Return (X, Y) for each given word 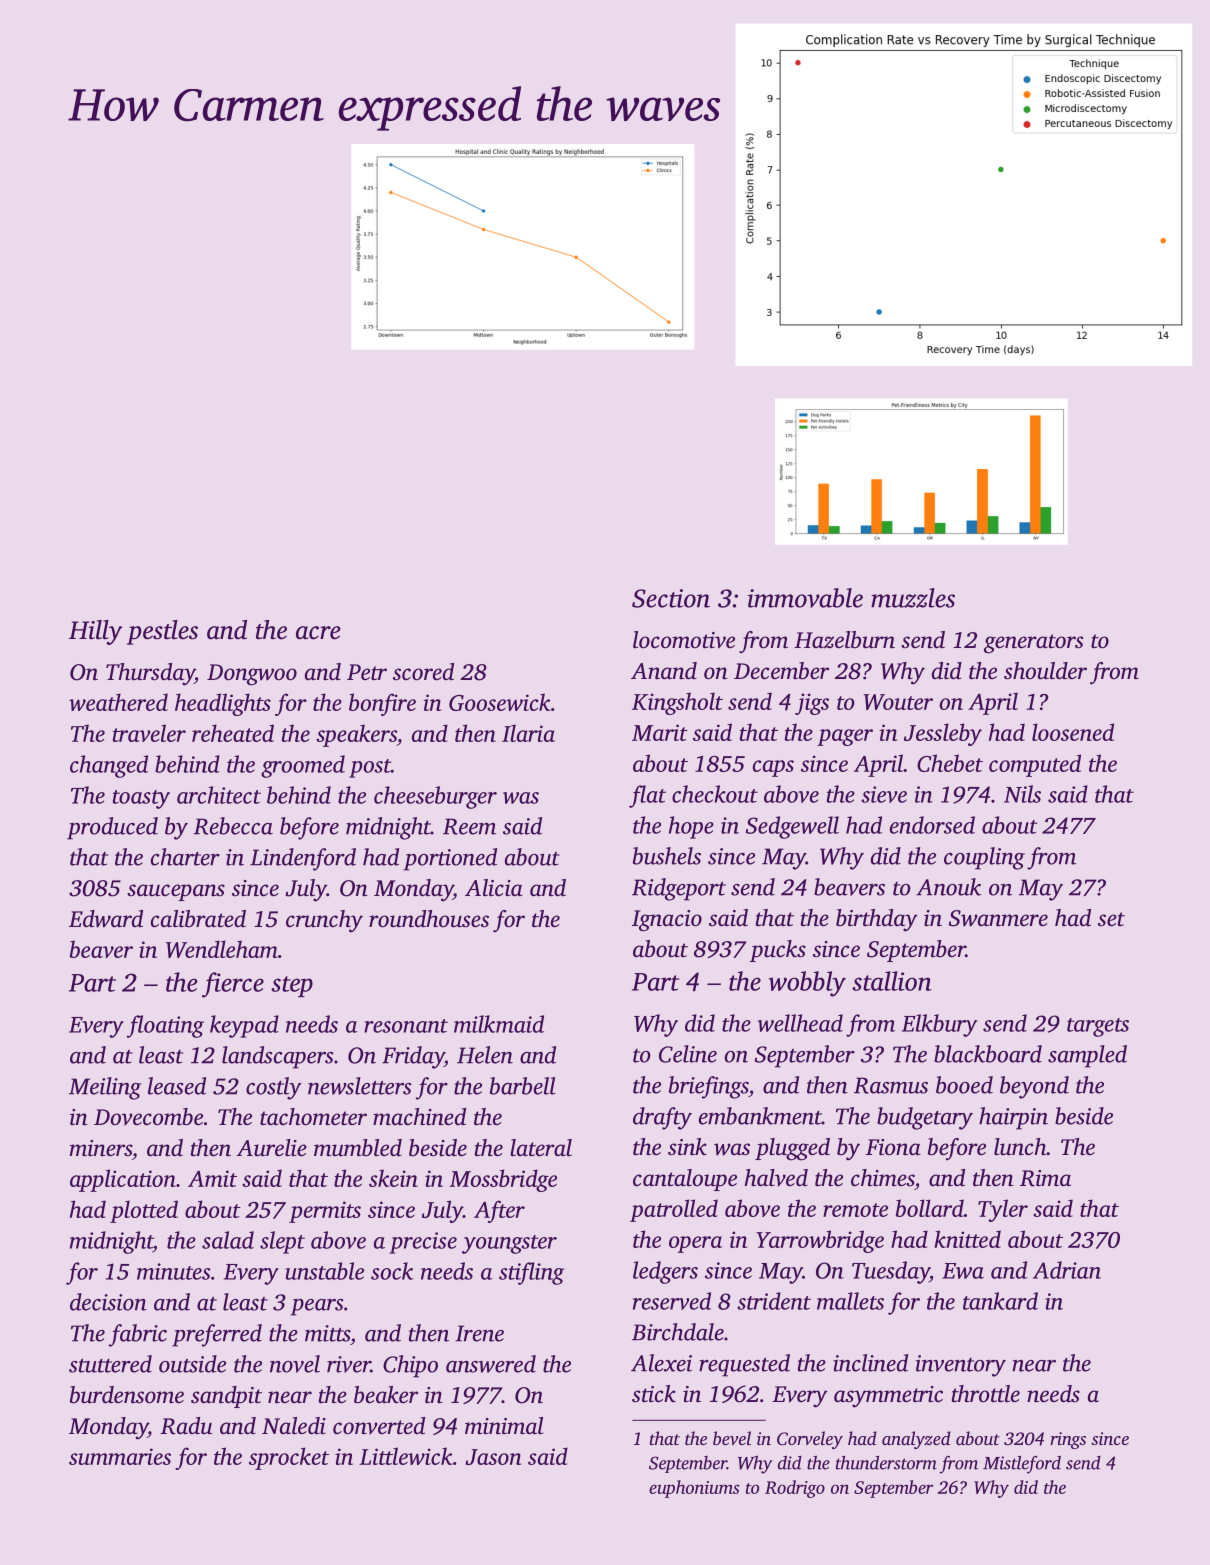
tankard (1000, 1301)
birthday (877, 920)
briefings (709, 1087)
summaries (120, 1456)
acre (318, 633)
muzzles (913, 598)
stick (654, 1394)
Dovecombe (148, 1117)
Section (671, 598)
